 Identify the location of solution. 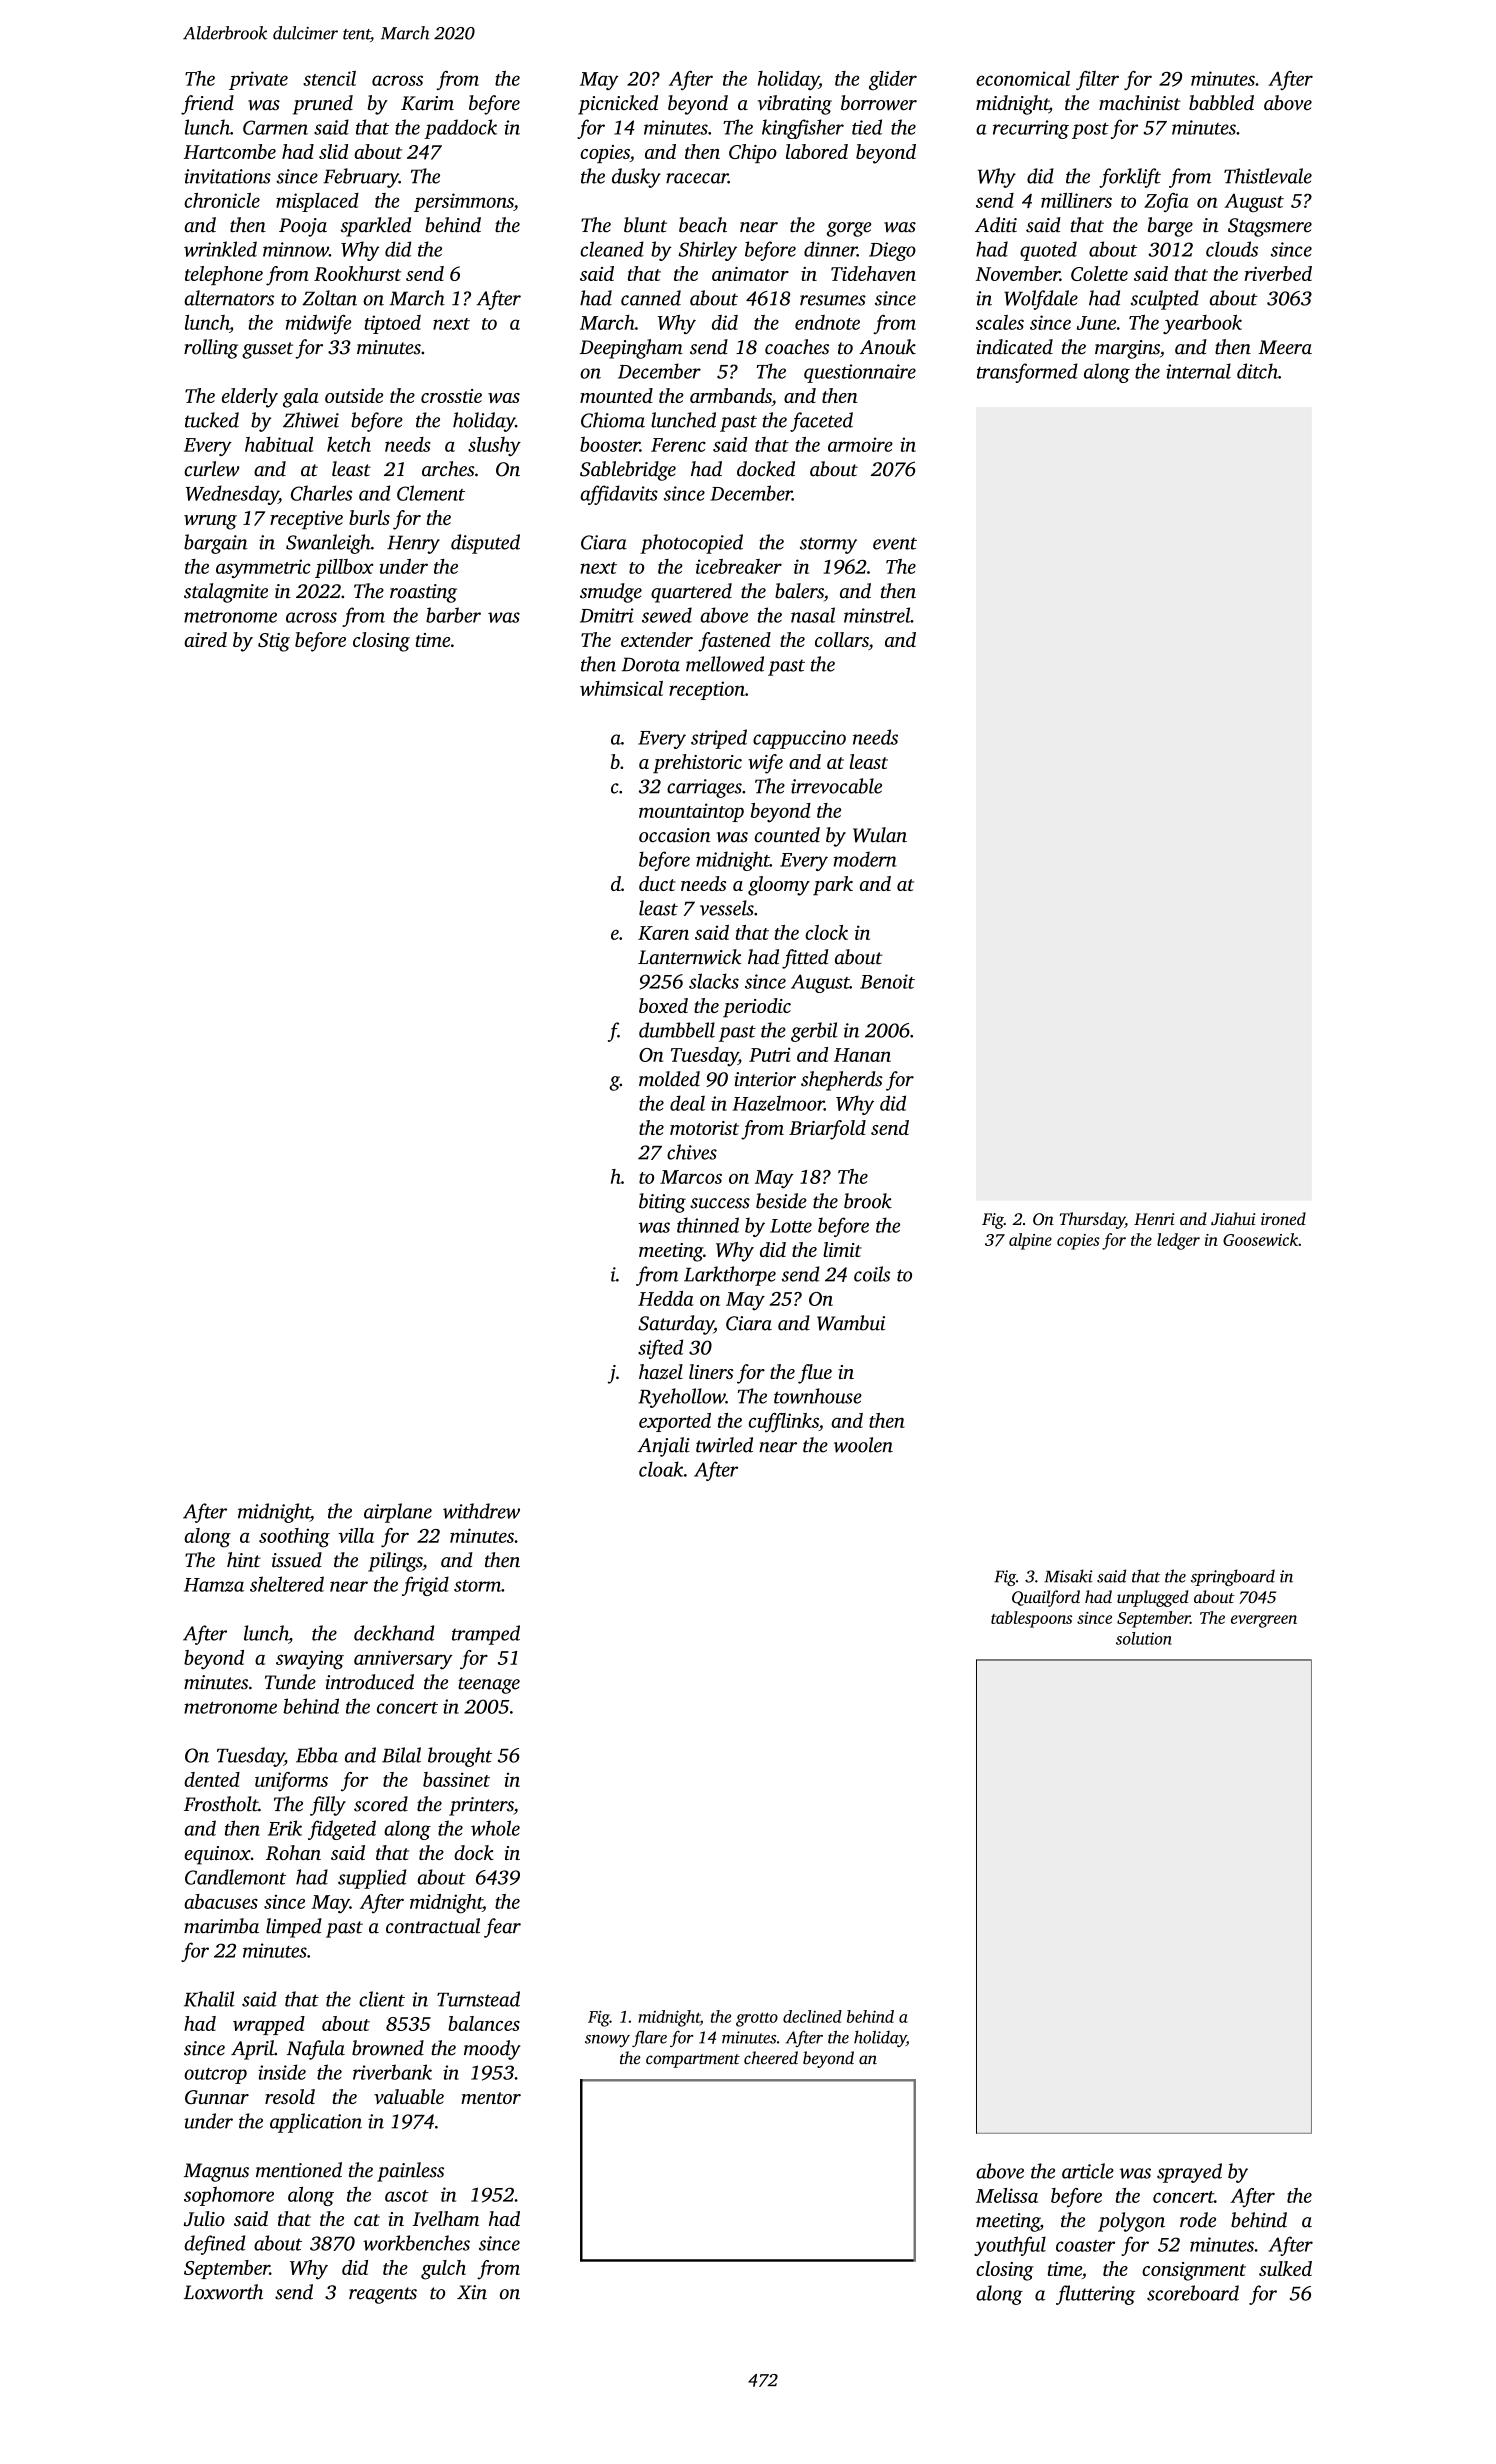
(1144, 1638).
